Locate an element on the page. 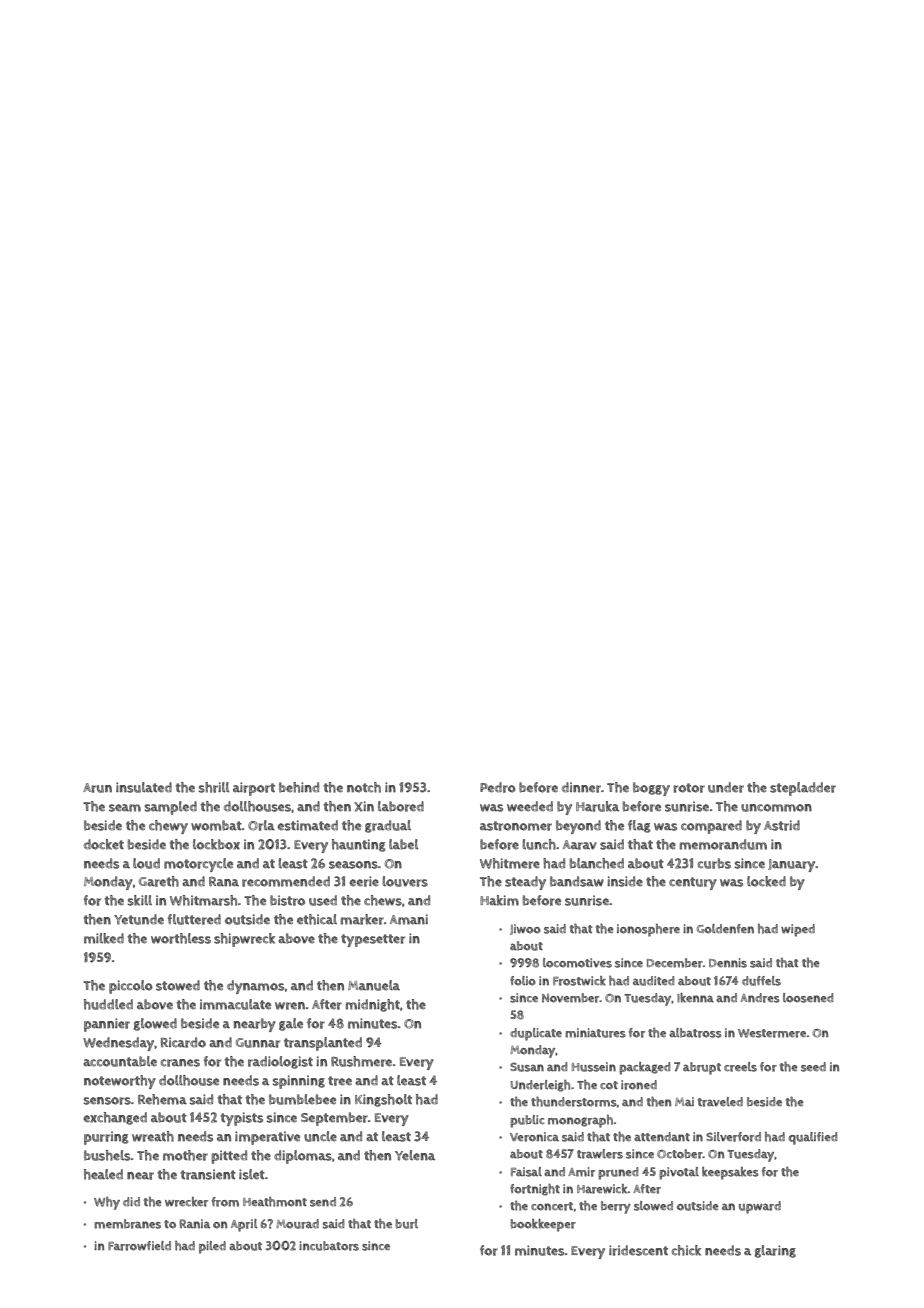 This document has width=924, height=1308. Pedro is located at coordinates (498, 787).
